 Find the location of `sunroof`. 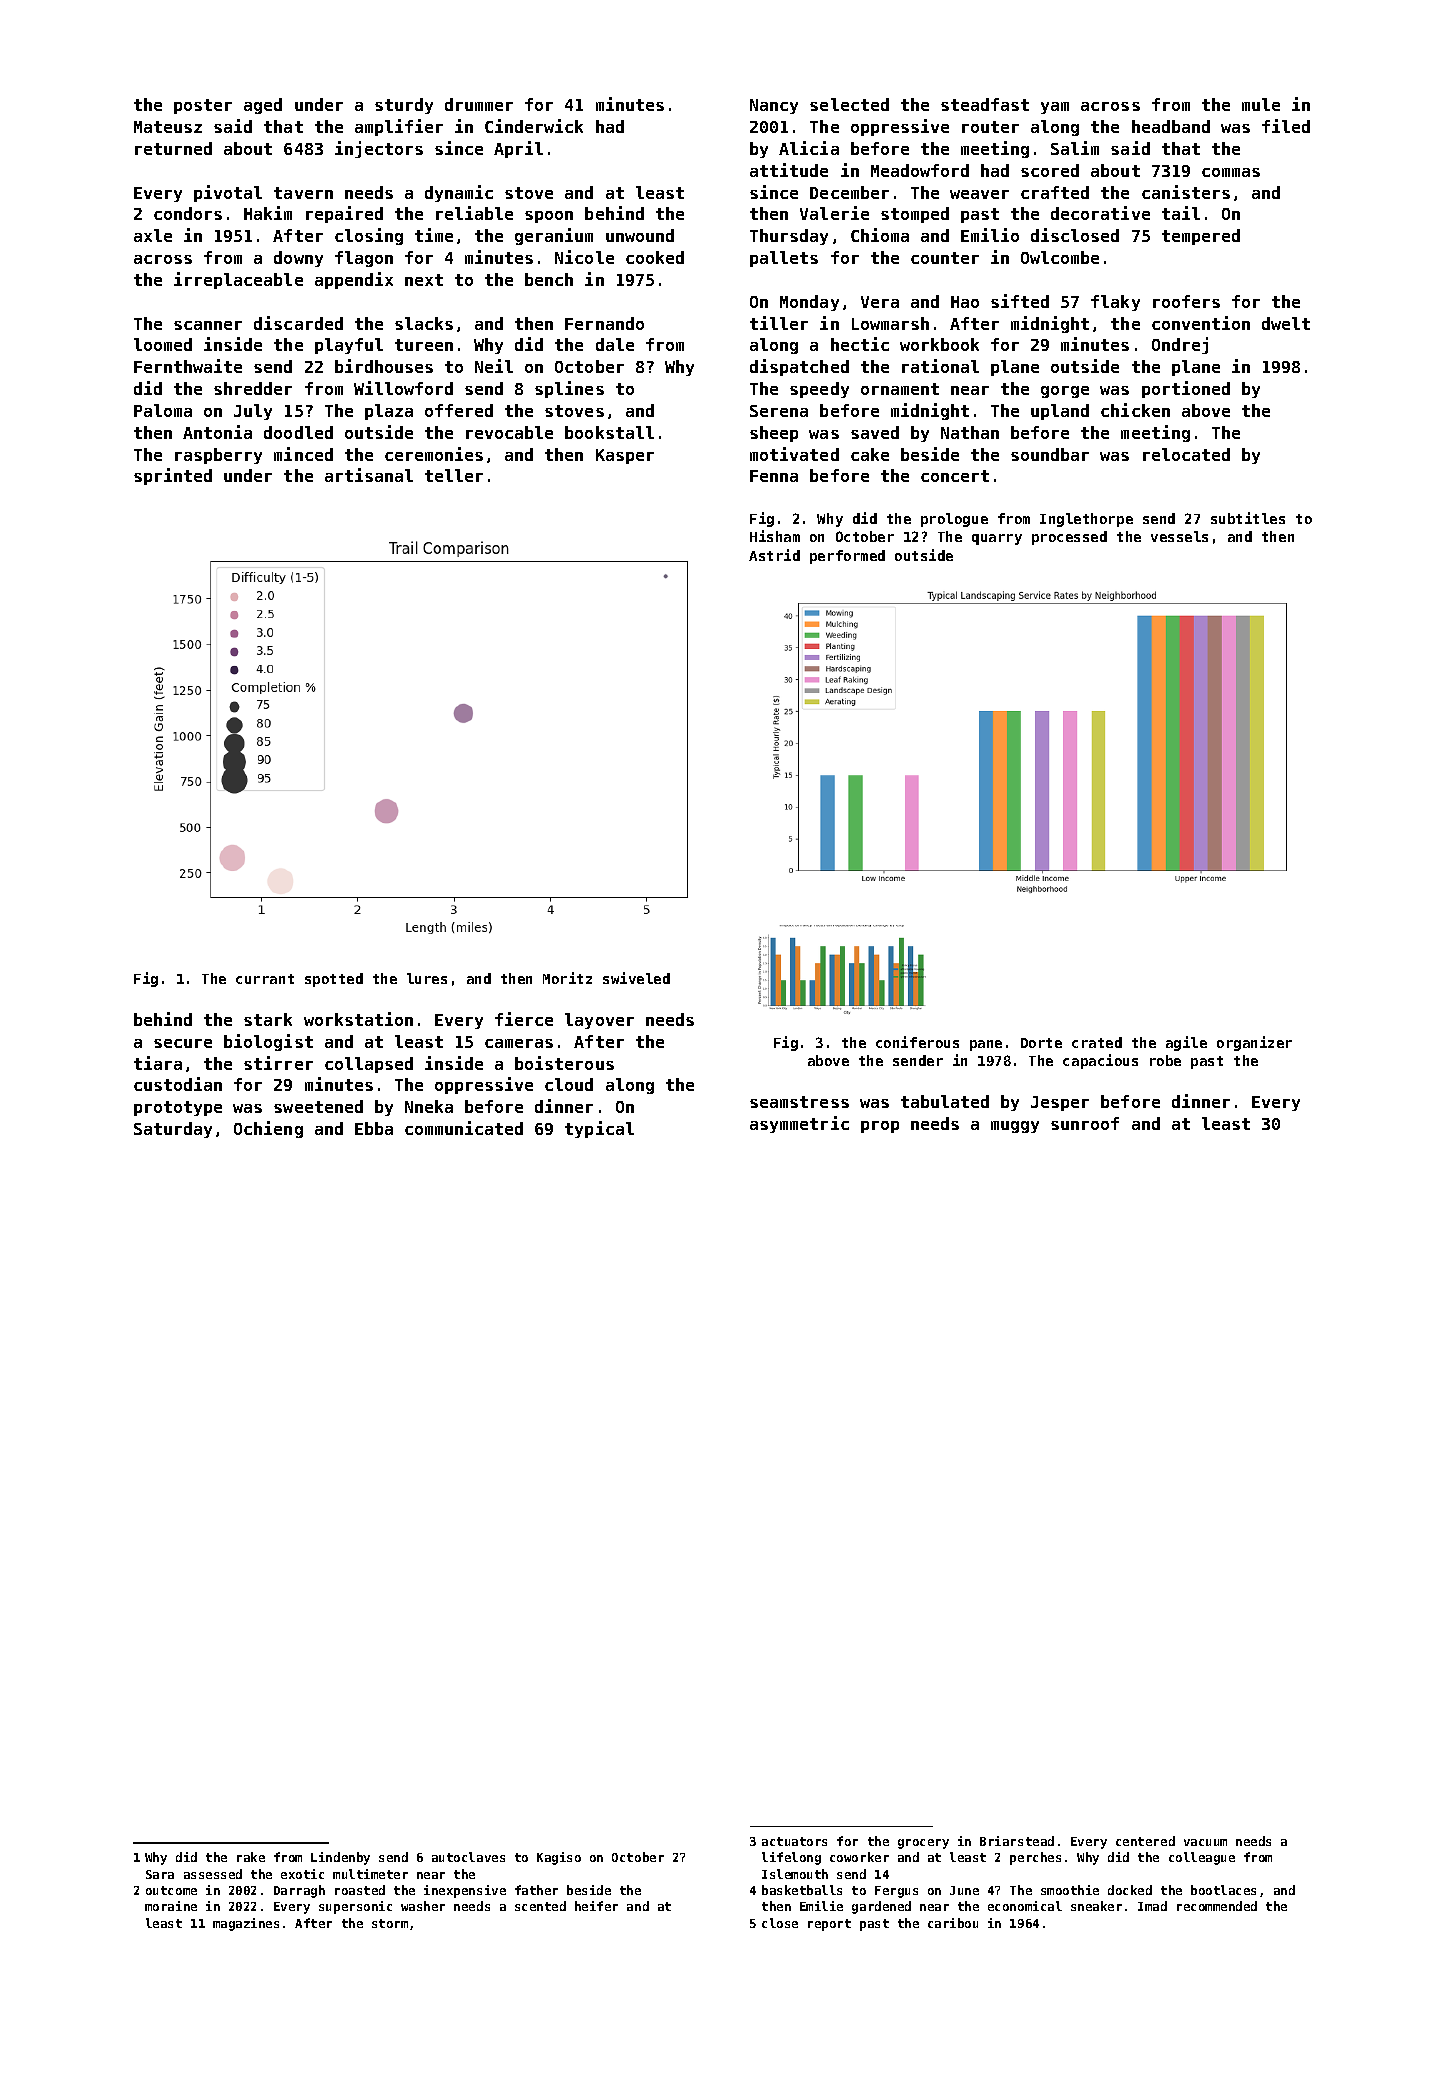

sunroof is located at coordinates (1085, 1123).
